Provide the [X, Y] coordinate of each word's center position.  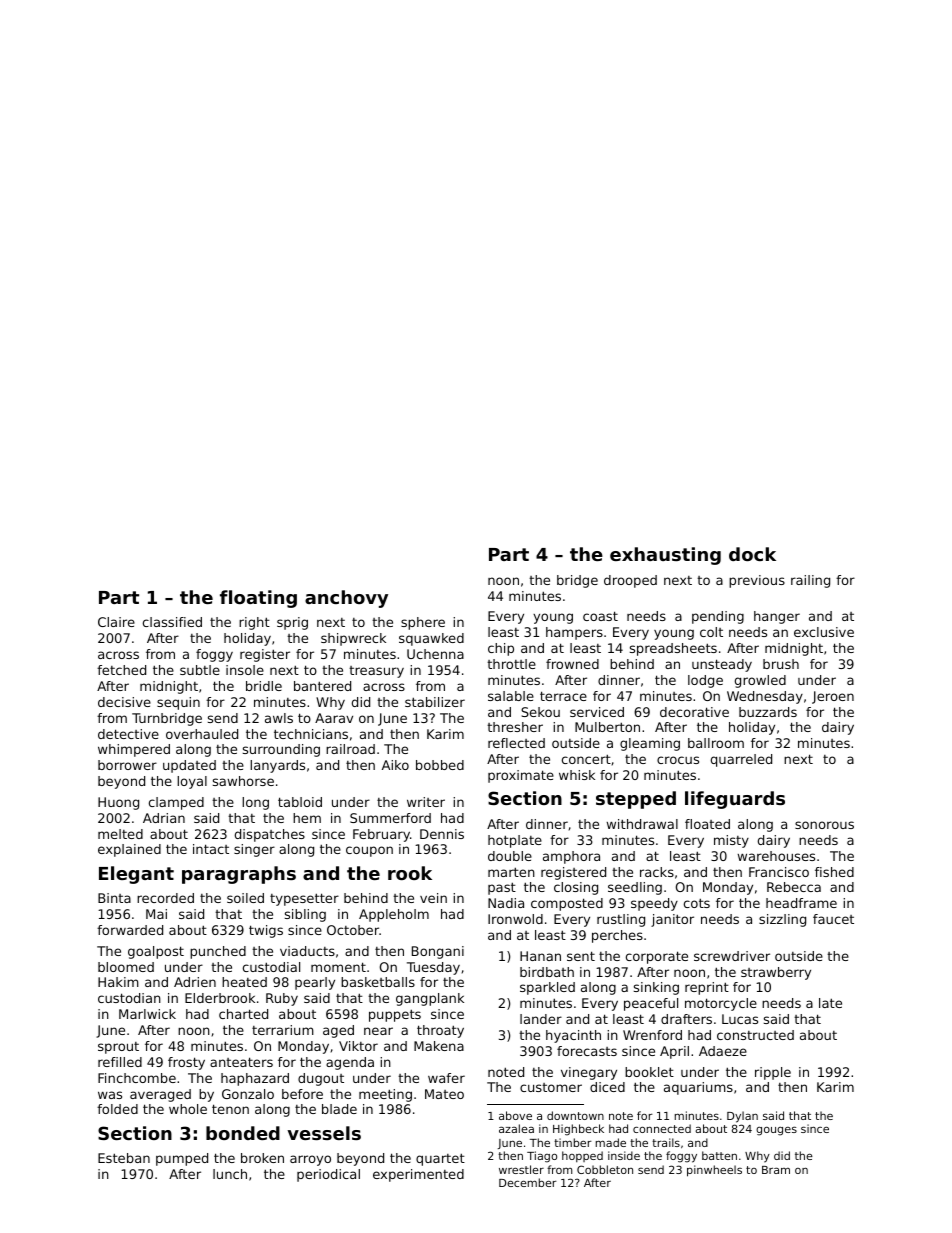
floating [258, 599]
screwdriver [732, 956]
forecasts [587, 1051]
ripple [773, 1073]
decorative [694, 712]
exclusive [824, 632]
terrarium [283, 1030]
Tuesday [433, 968]
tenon [230, 1109]
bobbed [440, 765]
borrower [127, 765]
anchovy [346, 599]
